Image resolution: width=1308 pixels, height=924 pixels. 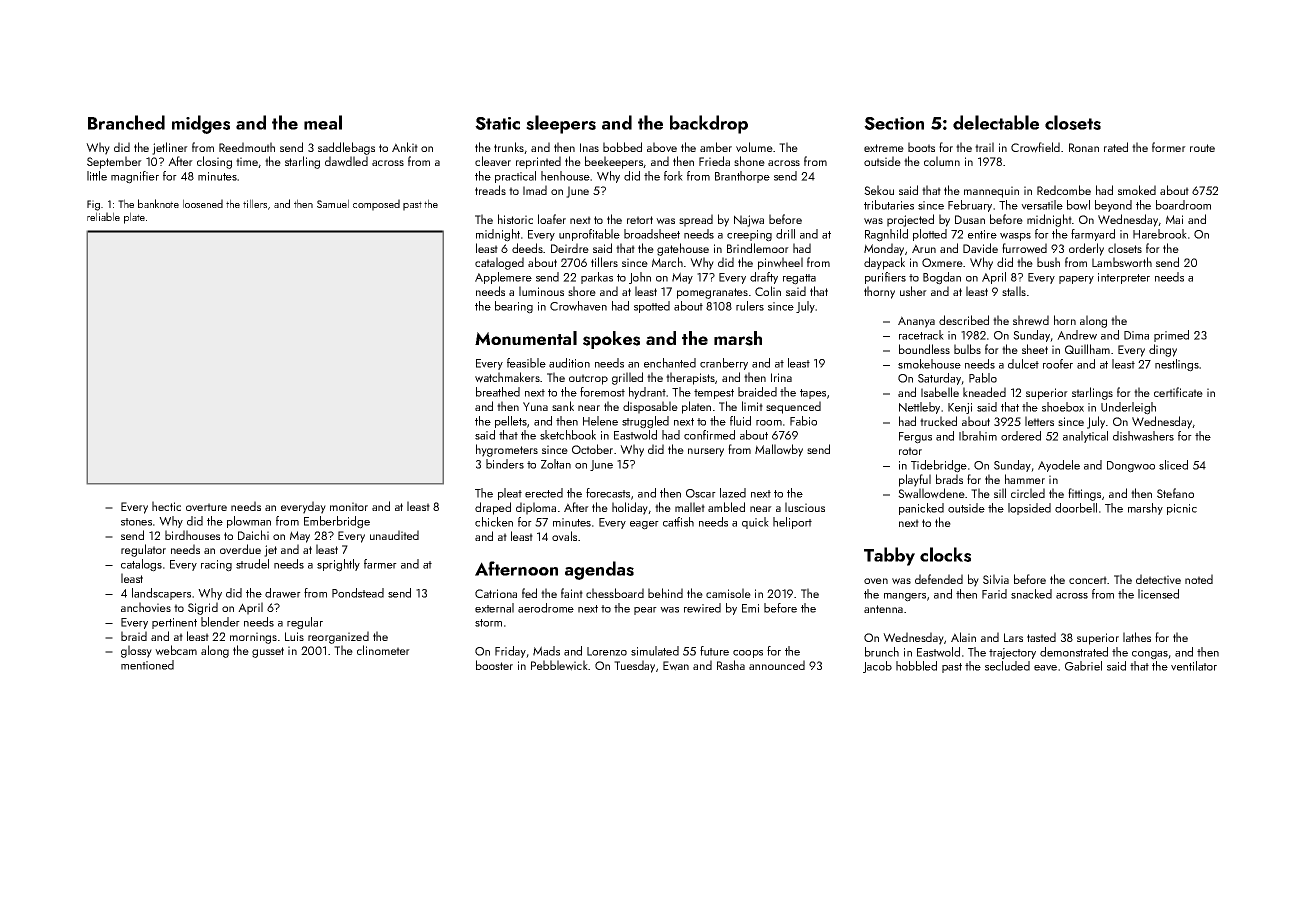 What do you see at coordinates (394, 535) in the document?
I see `unaudited` at bounding box center [394, 535].
